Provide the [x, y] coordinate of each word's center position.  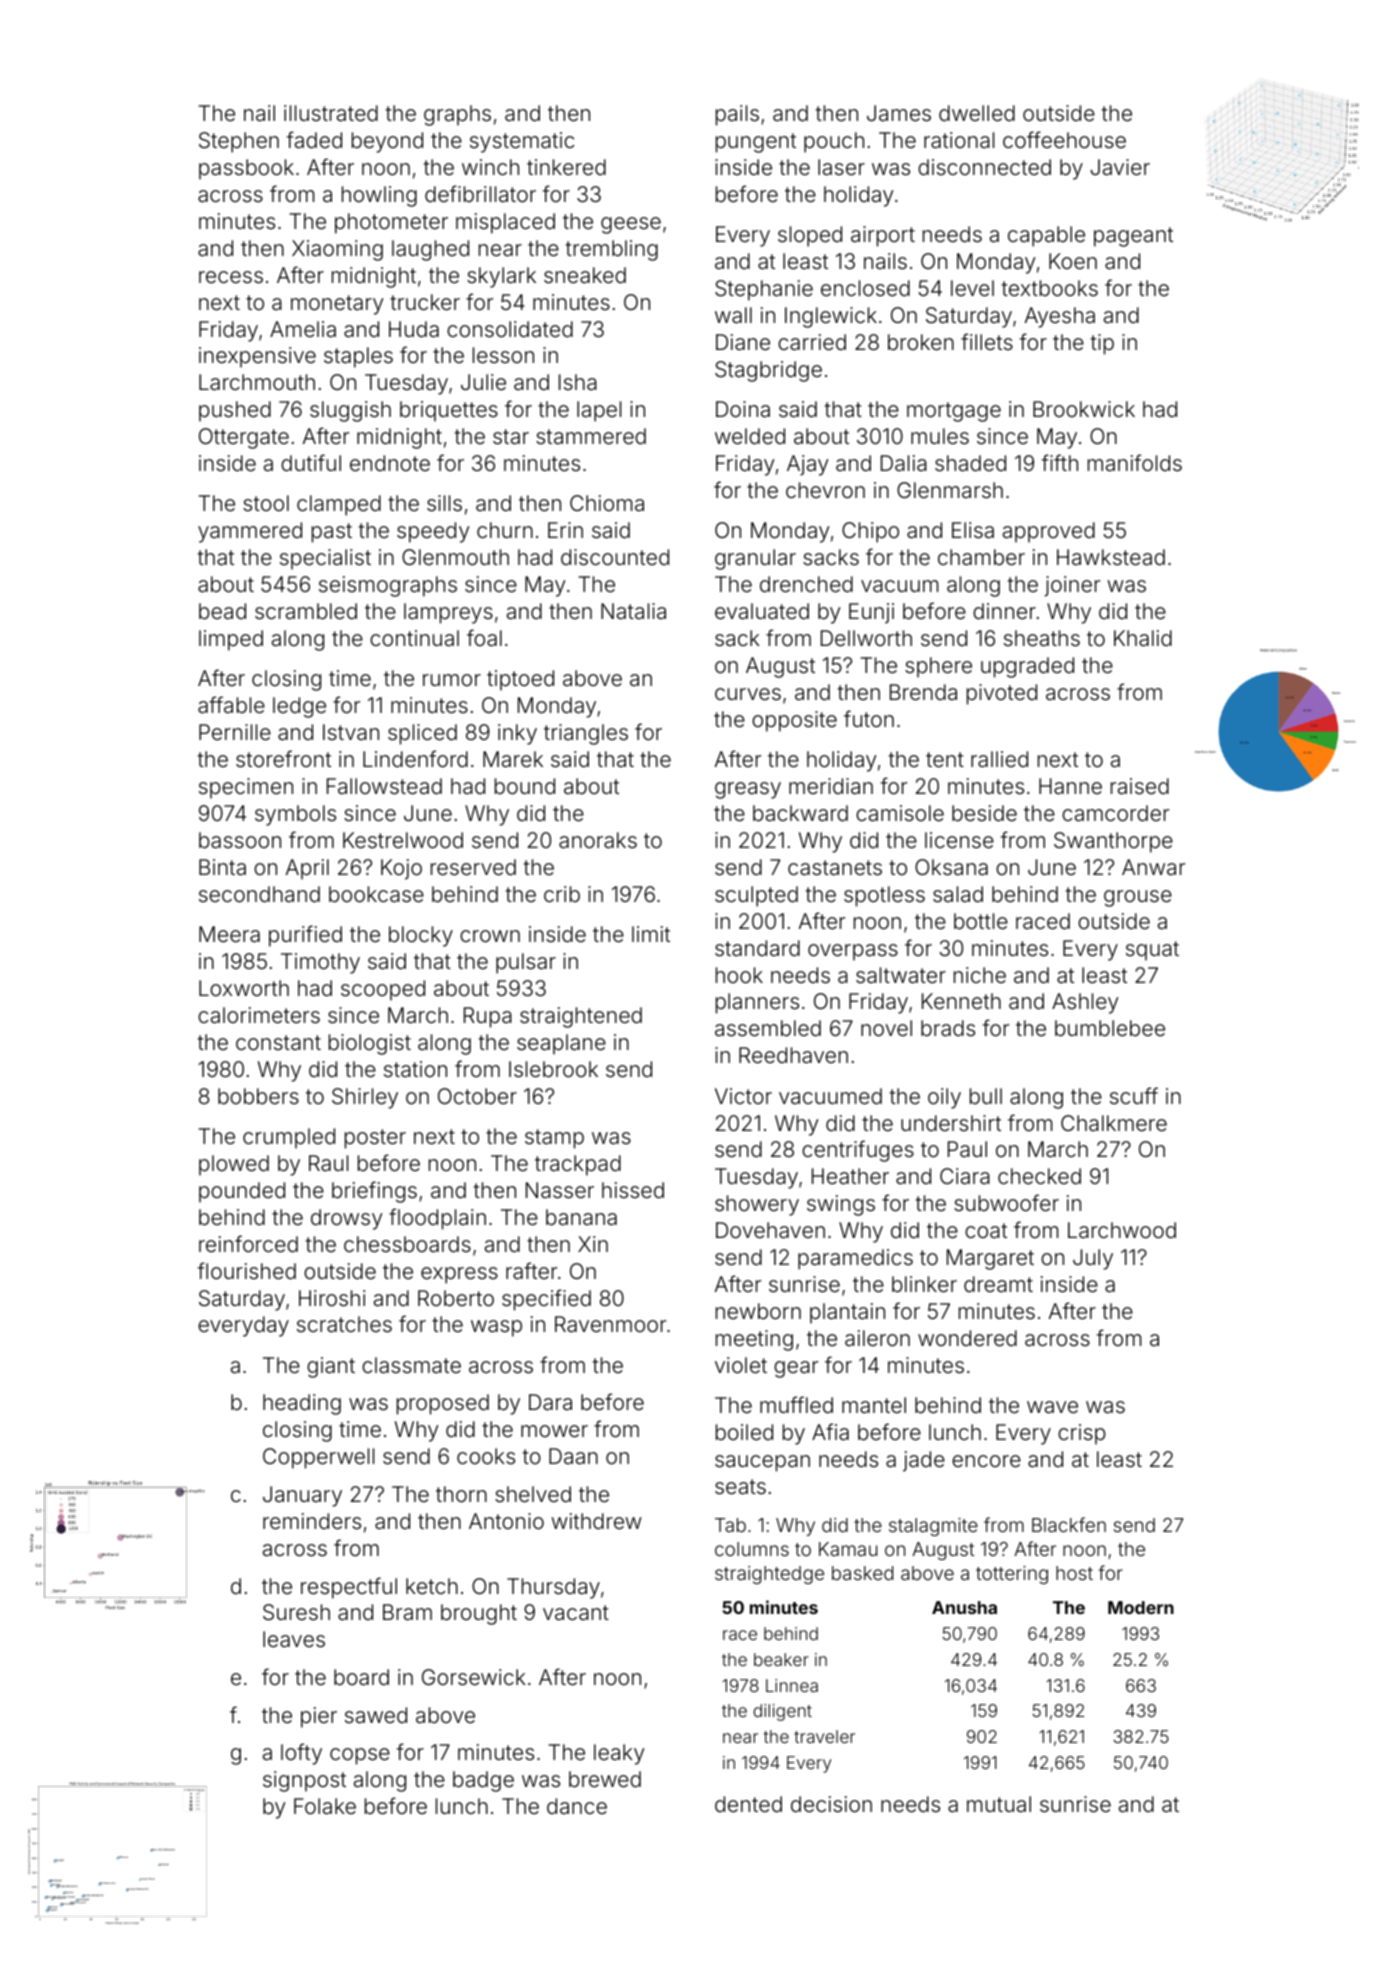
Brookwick [1084, 409]
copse [360, 1756]
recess [231, 277]
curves [748, 694]
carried [812, 342]
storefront [283, 759]
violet [741, 1365]
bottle [981, 921]
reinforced [248, 1244]
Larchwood [1122, 1230]
